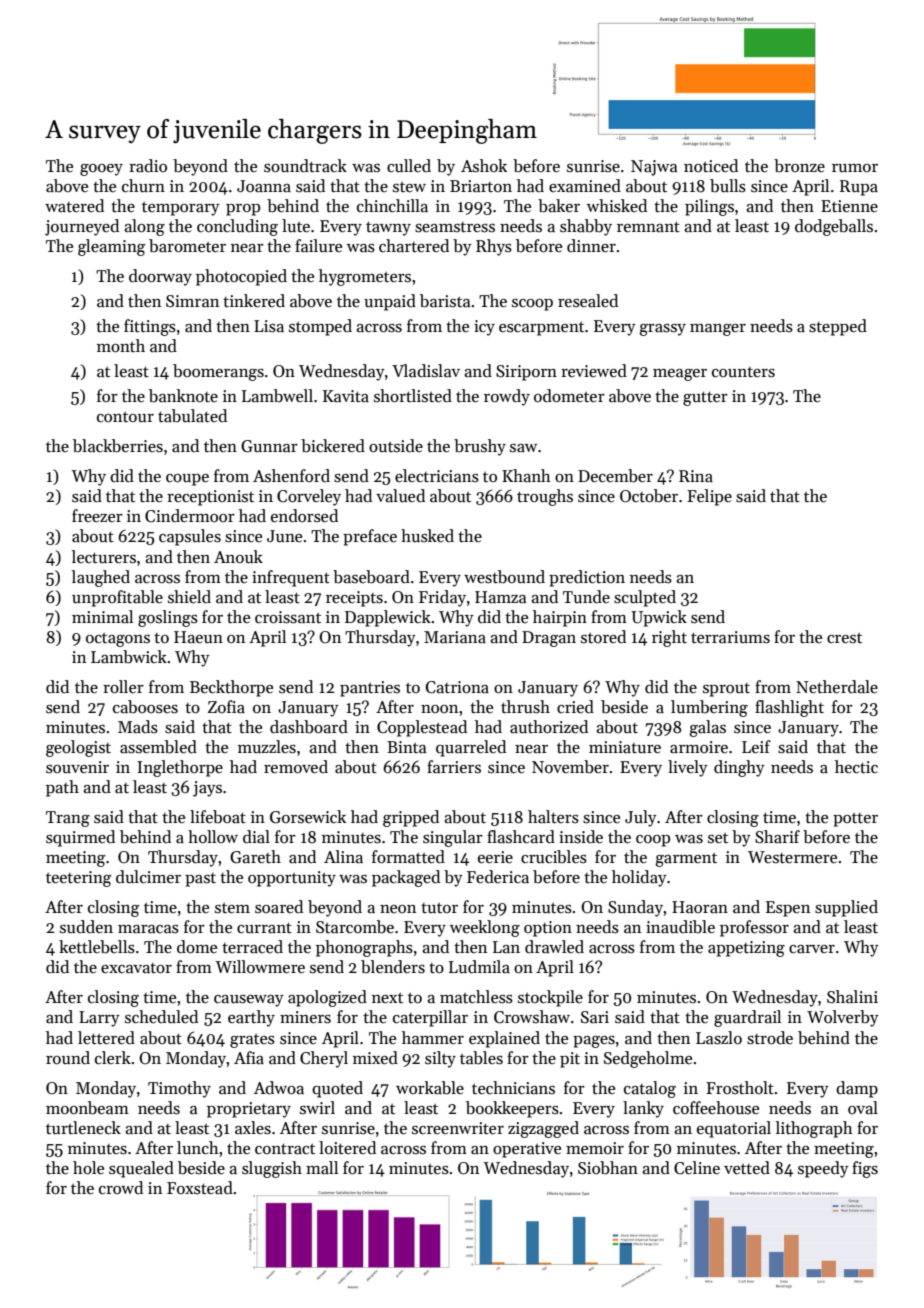 The height and width of the screenshot is (1308, 924). Describe the element at coordinates (834, 227) in the screenshot. I see `dodgeballs` at that location.
